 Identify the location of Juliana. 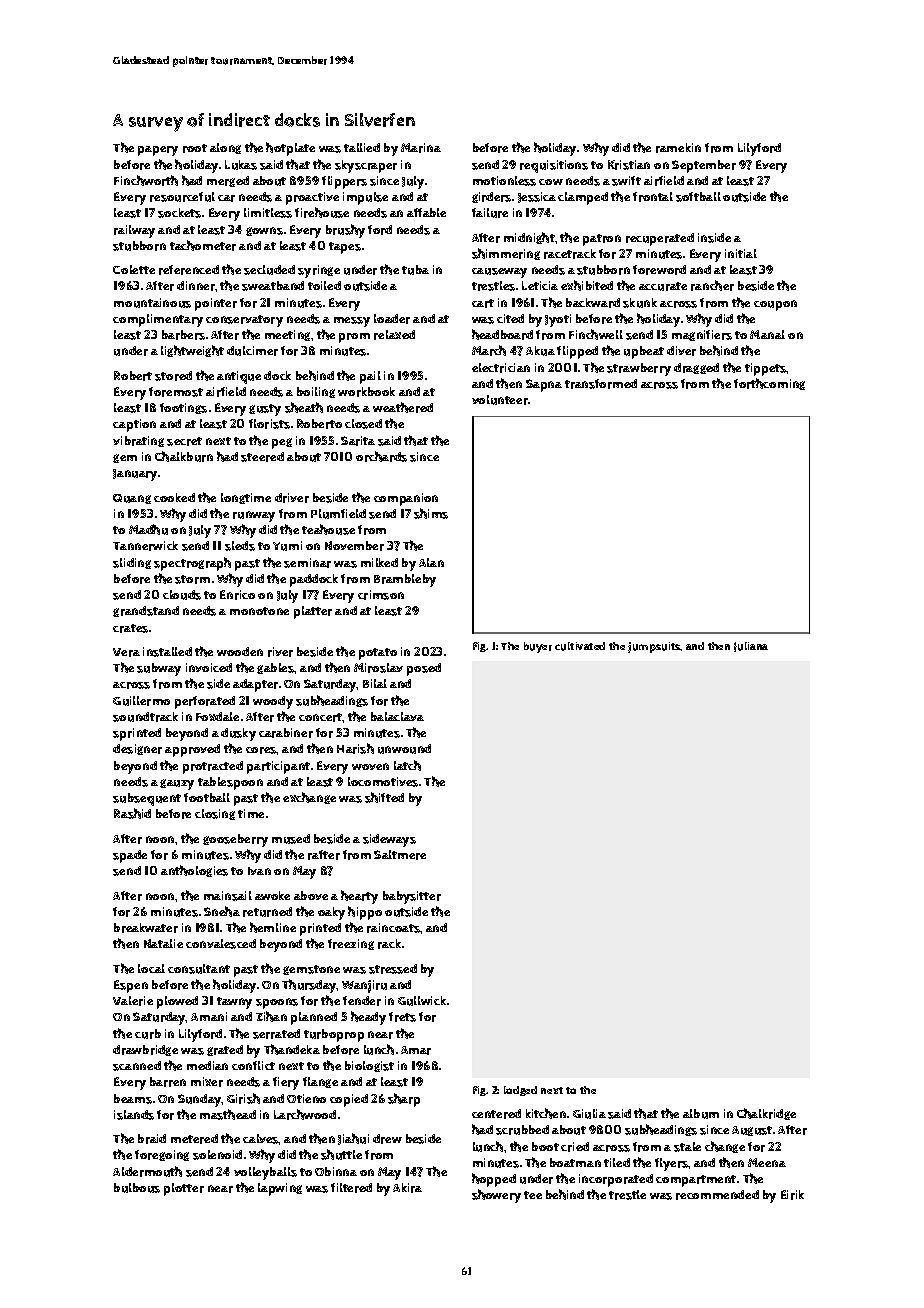
(751, 647).
